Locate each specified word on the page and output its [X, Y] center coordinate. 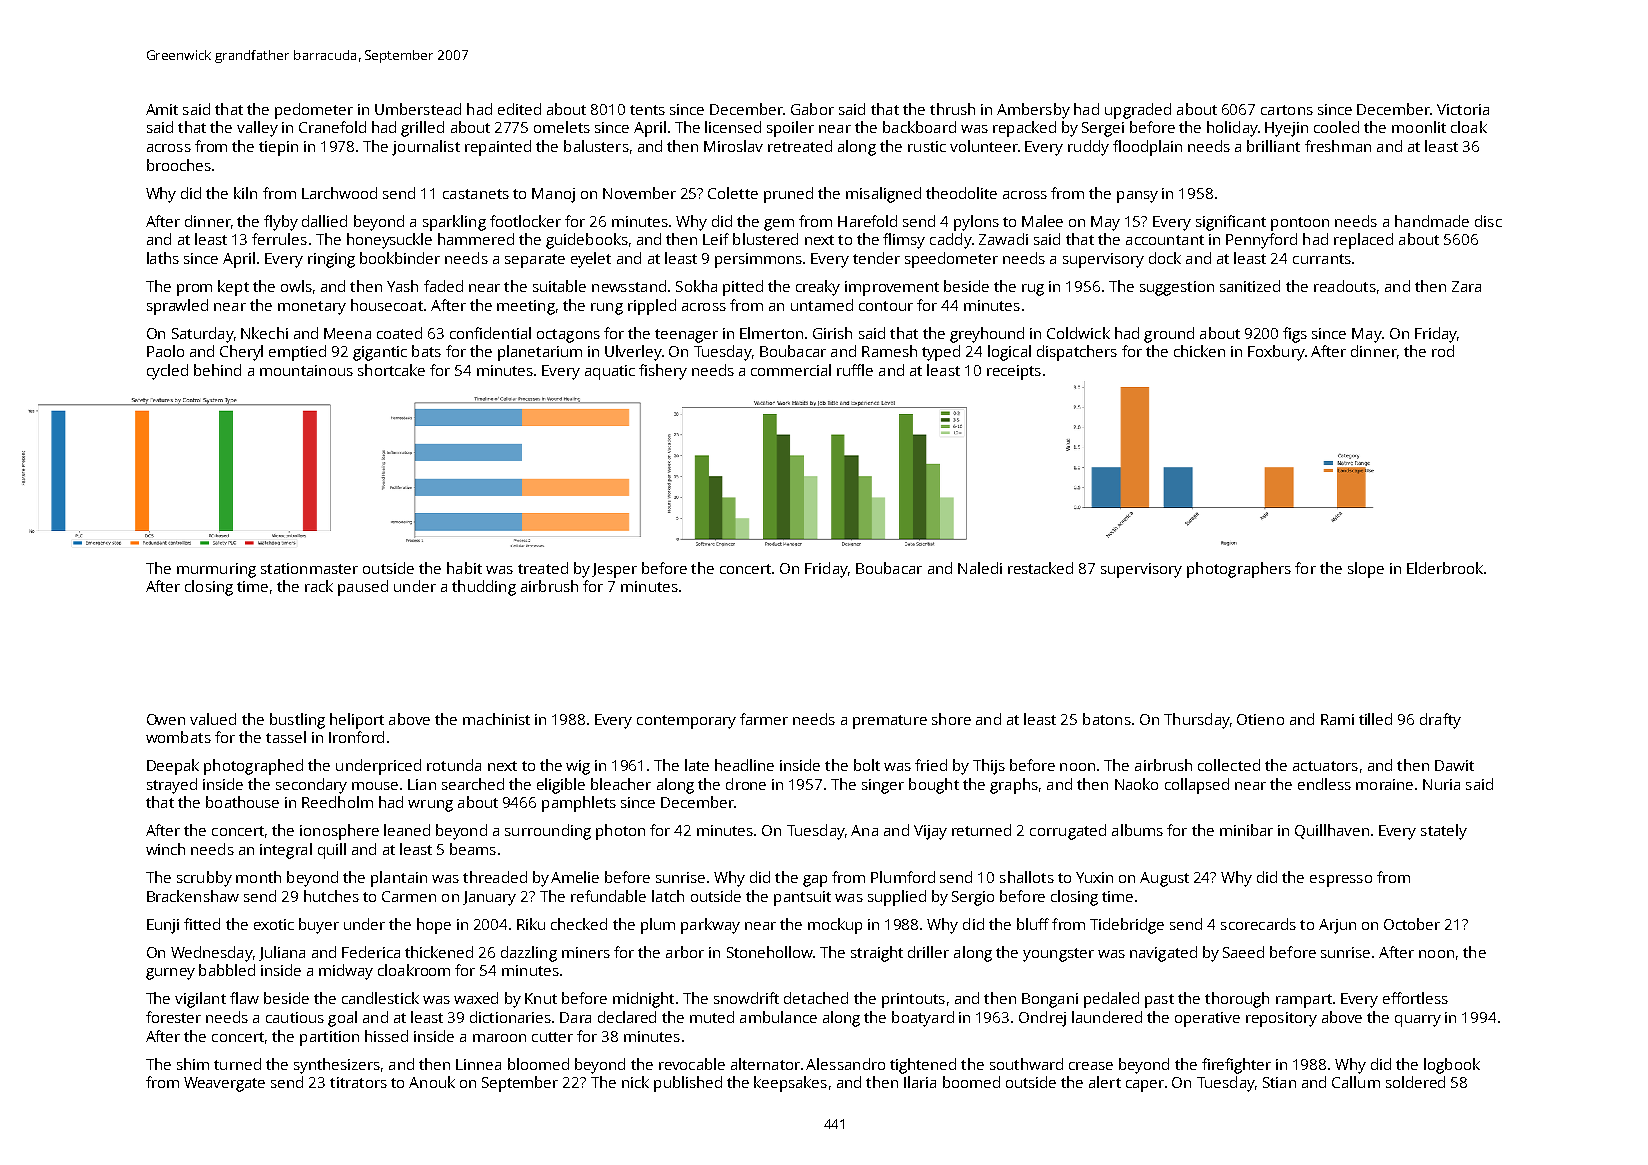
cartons [1287, 110]
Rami [1337, 719]
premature [890, 722]
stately [1444, 832]
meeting [526, 307]
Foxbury [1276, 353]
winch [165, 849]
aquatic [610, 372]
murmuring [216, 570]
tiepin [278, 148]
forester [173, 1017]
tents [647, 110]
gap [815, 881]
